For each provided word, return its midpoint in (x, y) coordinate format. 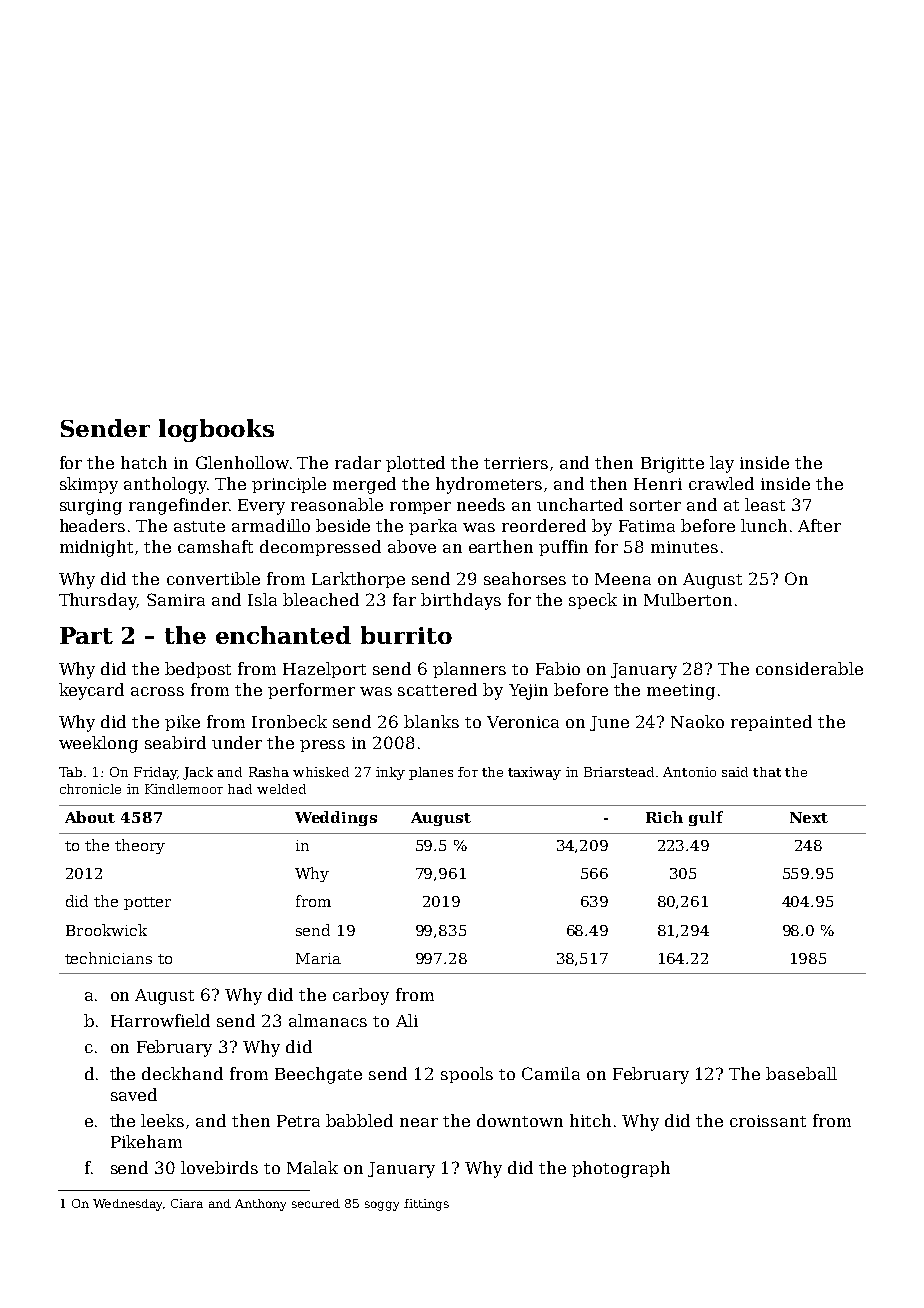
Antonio (689, 772)
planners (469, 670)
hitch (590, 1120)
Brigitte (672, 465)
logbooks (216, 430)
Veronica (523, 722)
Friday (155, 773)
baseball (801, 1073)
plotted (415, 464)
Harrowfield (160, 1020)
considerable (809, 668)
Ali (407, 1020)
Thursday (98, 601)
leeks (162, 1120)
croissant (768, 1121)
